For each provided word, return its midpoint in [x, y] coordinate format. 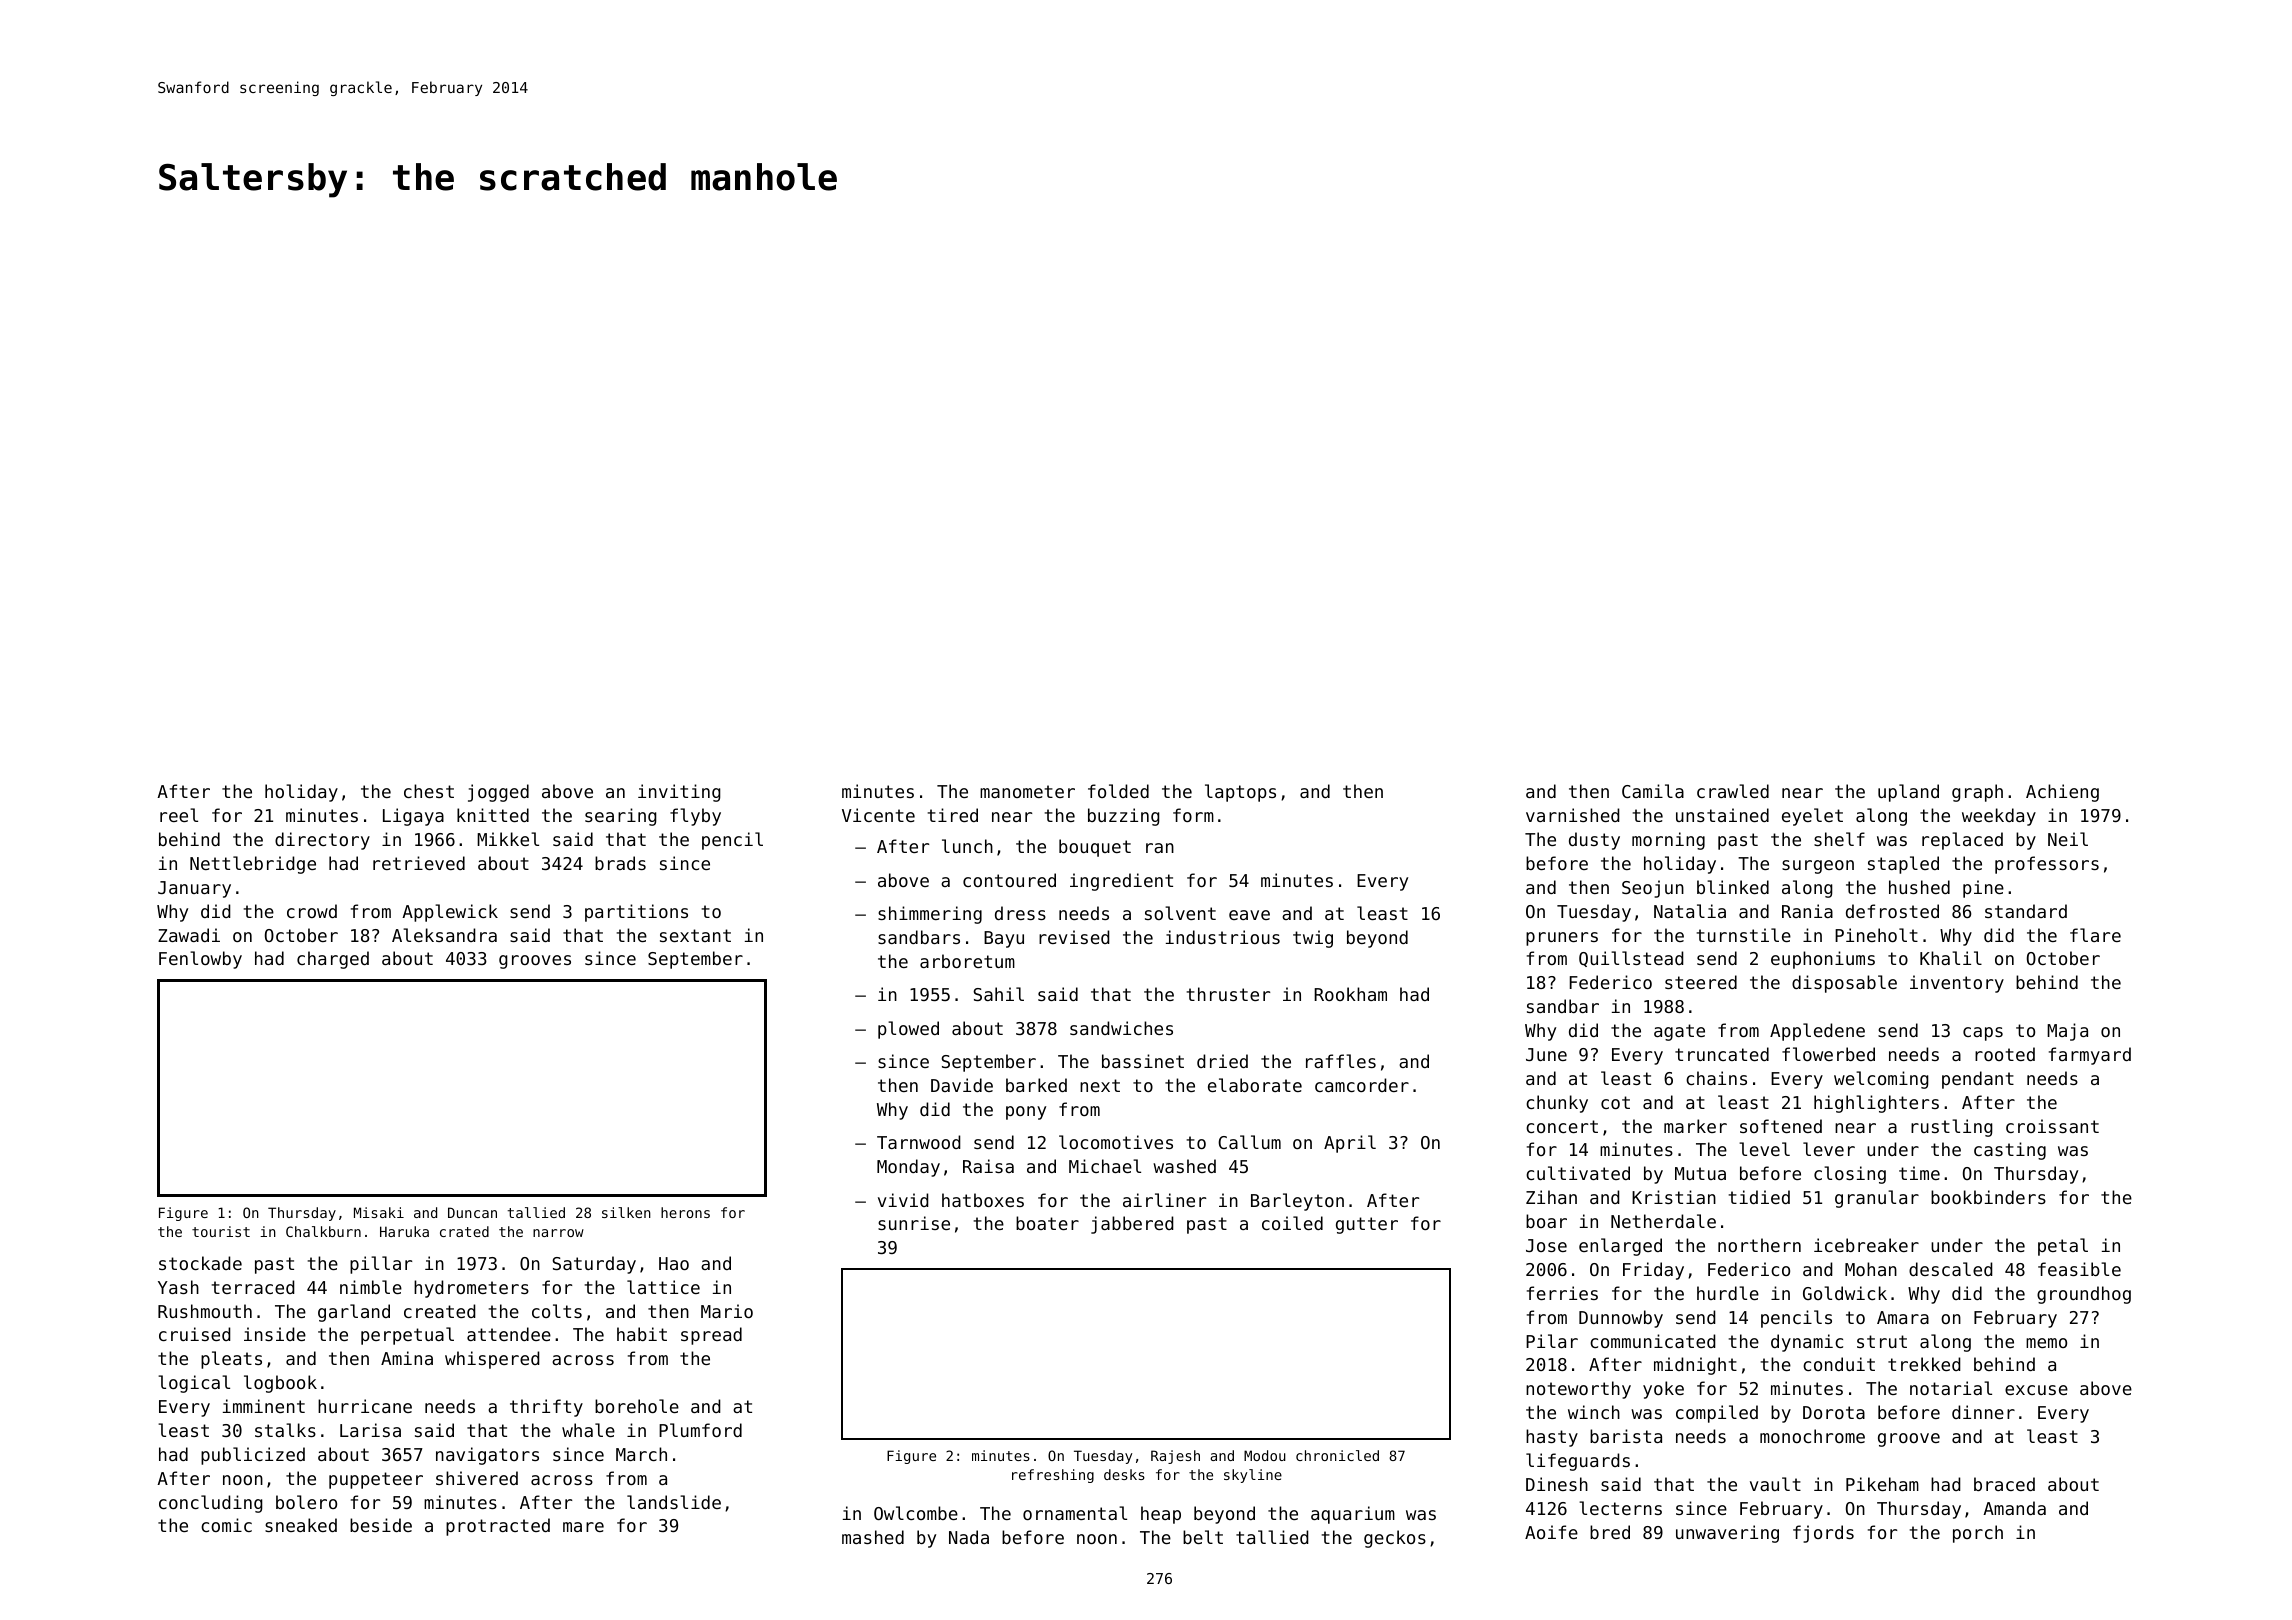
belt [1203, 1537]
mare [583, 1527]
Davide [962, 1085]
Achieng [2062, 793]
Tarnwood [919, 1142]
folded [1118, 791]
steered [1701, 982]
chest [429, 791]
